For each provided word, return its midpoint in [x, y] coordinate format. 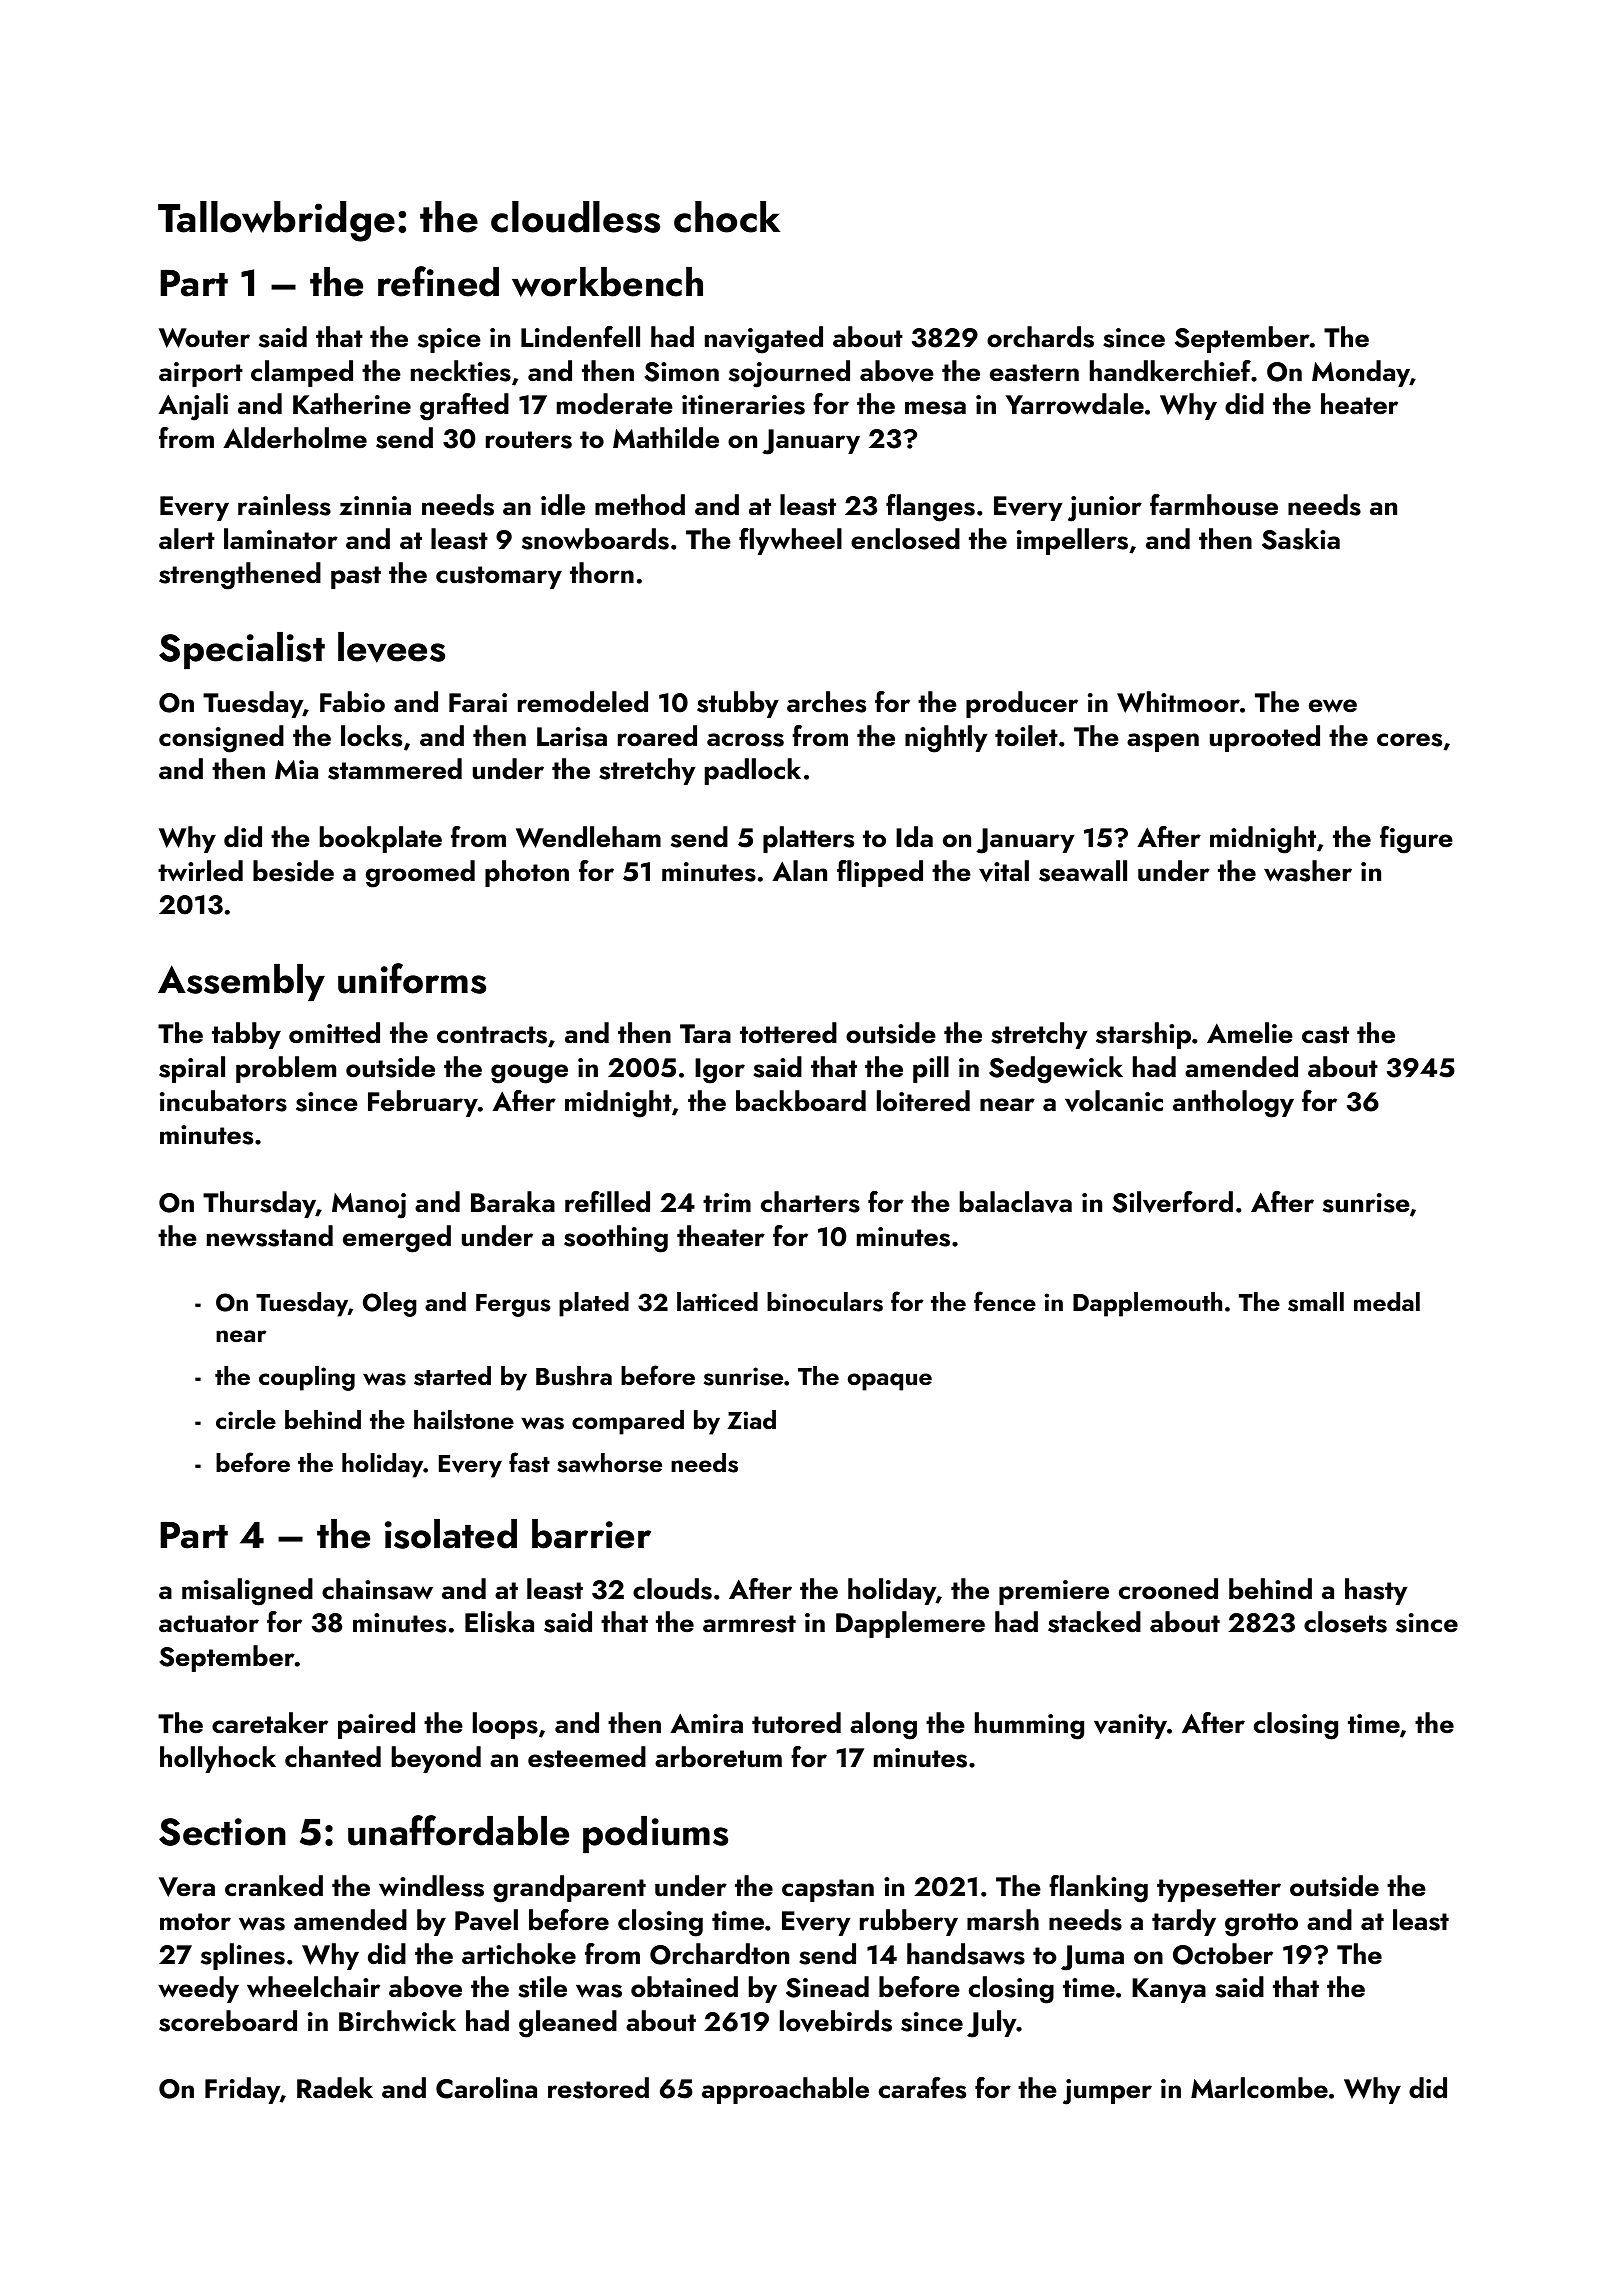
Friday [242, 2090]
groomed [420, 874]
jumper [1107, 2092]
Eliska [499, 1622]
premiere [1054, 1592]
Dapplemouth [1147, 1304]
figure [1416, 840]
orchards [1040, 337]
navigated [764, 340]
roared [657, 736]
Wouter [204, 338]
